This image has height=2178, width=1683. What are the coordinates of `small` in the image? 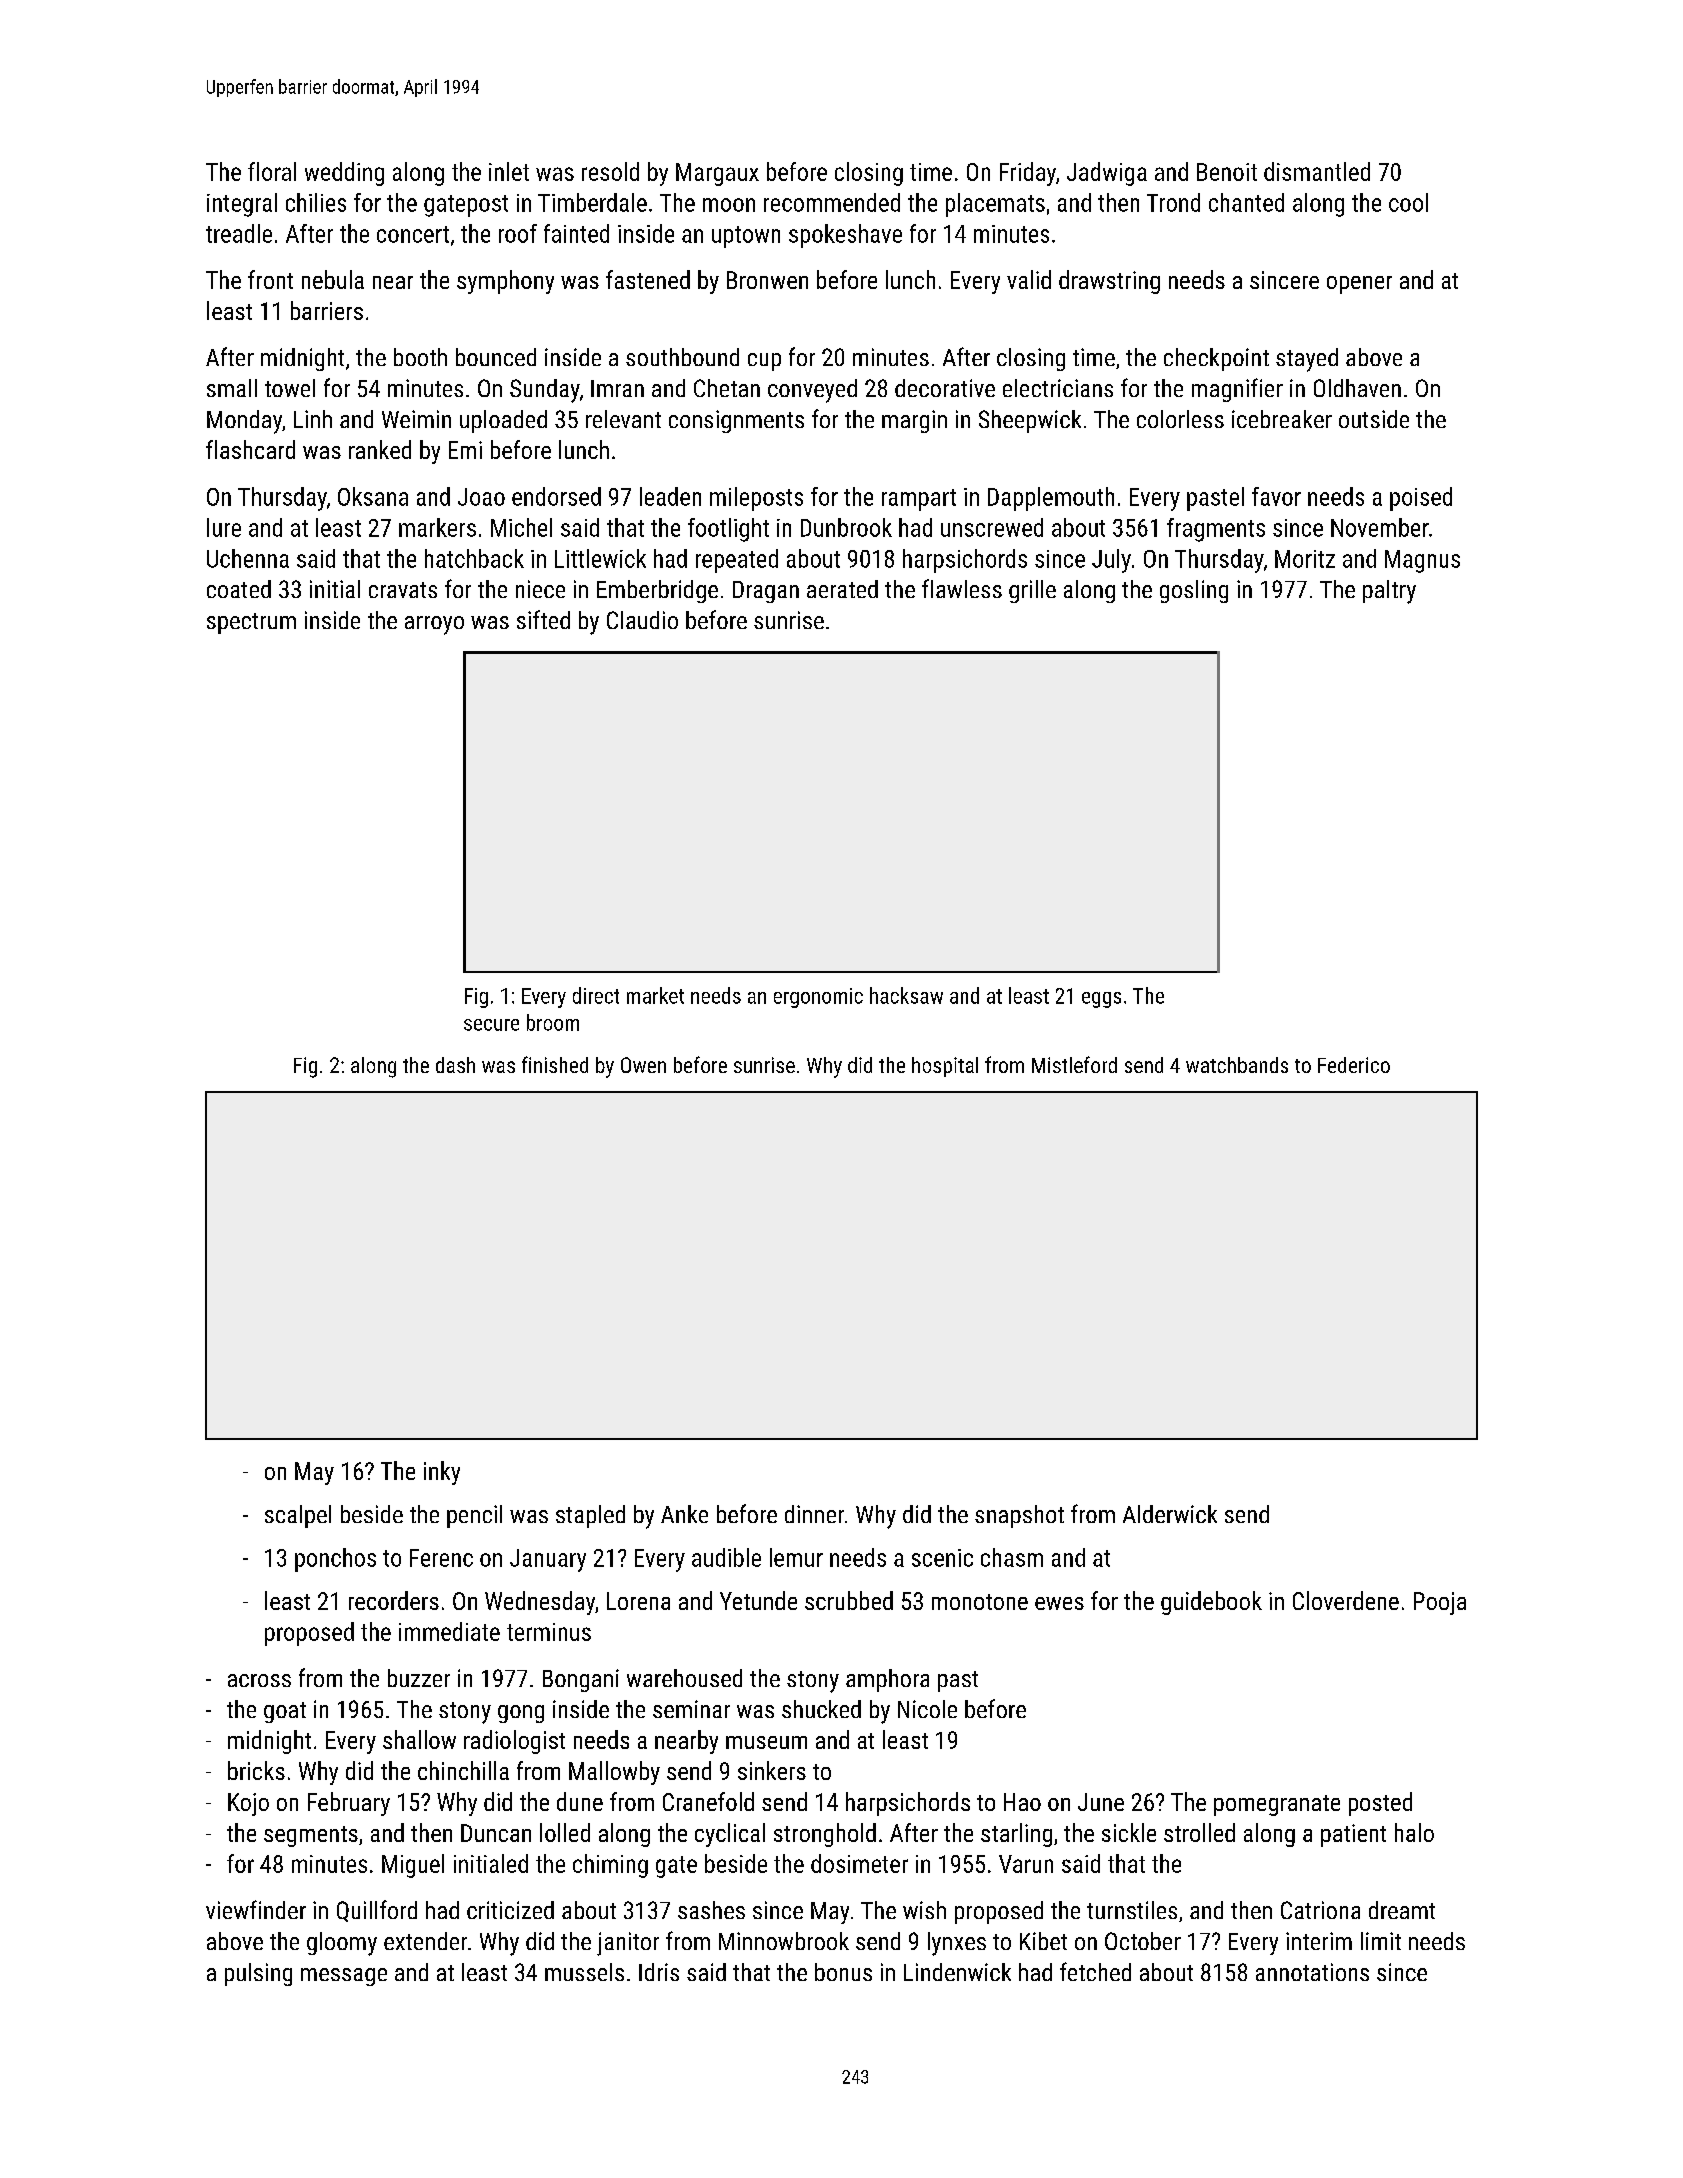 It's located at (232, 388).
